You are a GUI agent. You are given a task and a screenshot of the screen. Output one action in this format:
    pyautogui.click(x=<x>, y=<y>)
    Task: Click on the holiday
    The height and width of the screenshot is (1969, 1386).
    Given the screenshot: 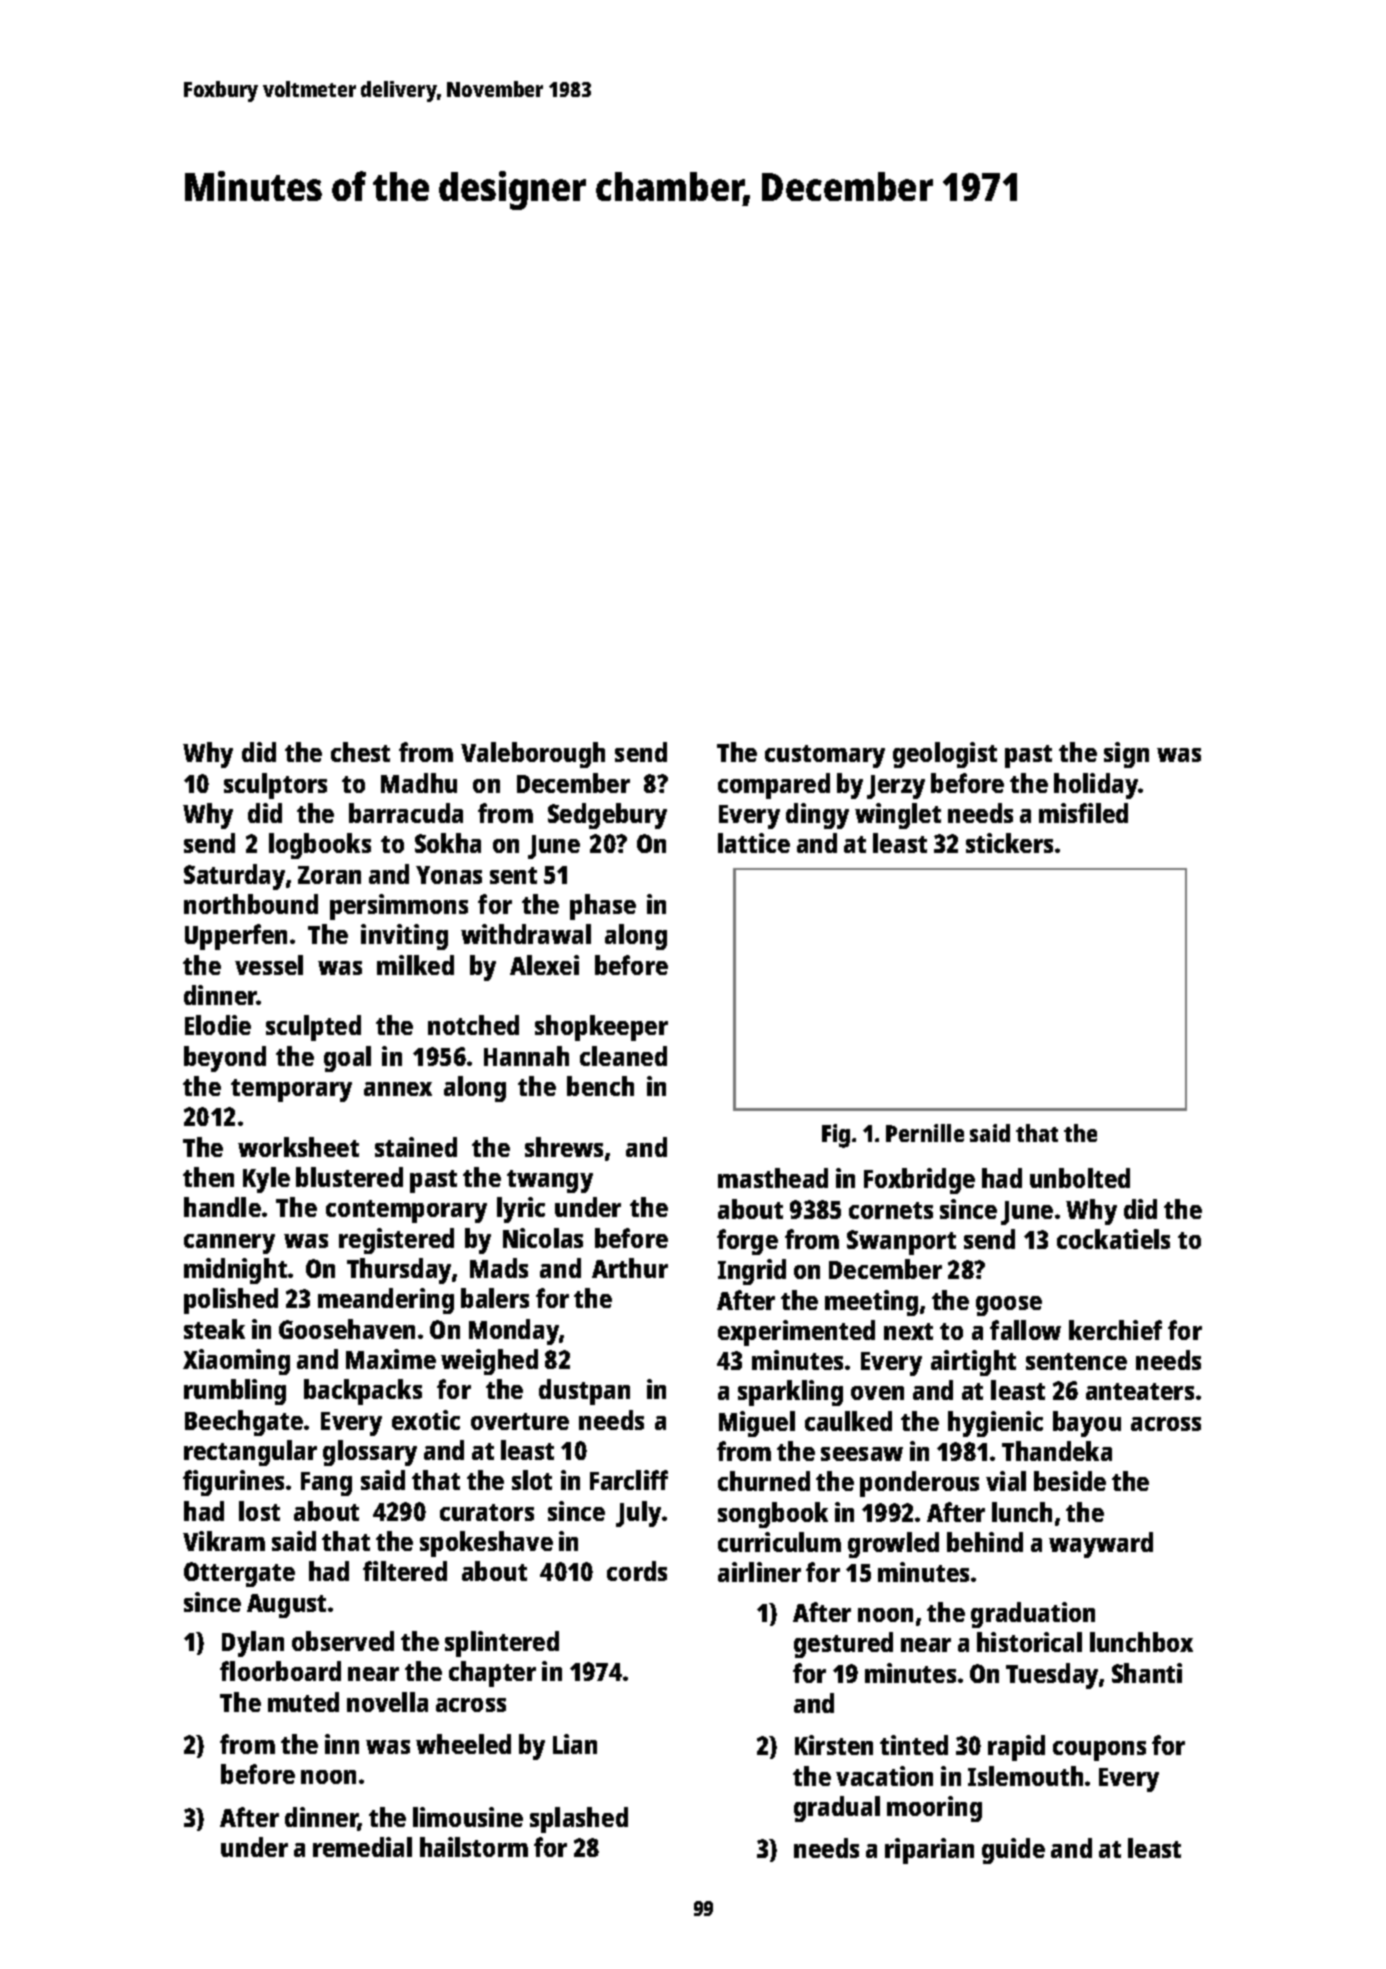 What is the action you would take?
    pyautogui.click(x=1096, y=786)
